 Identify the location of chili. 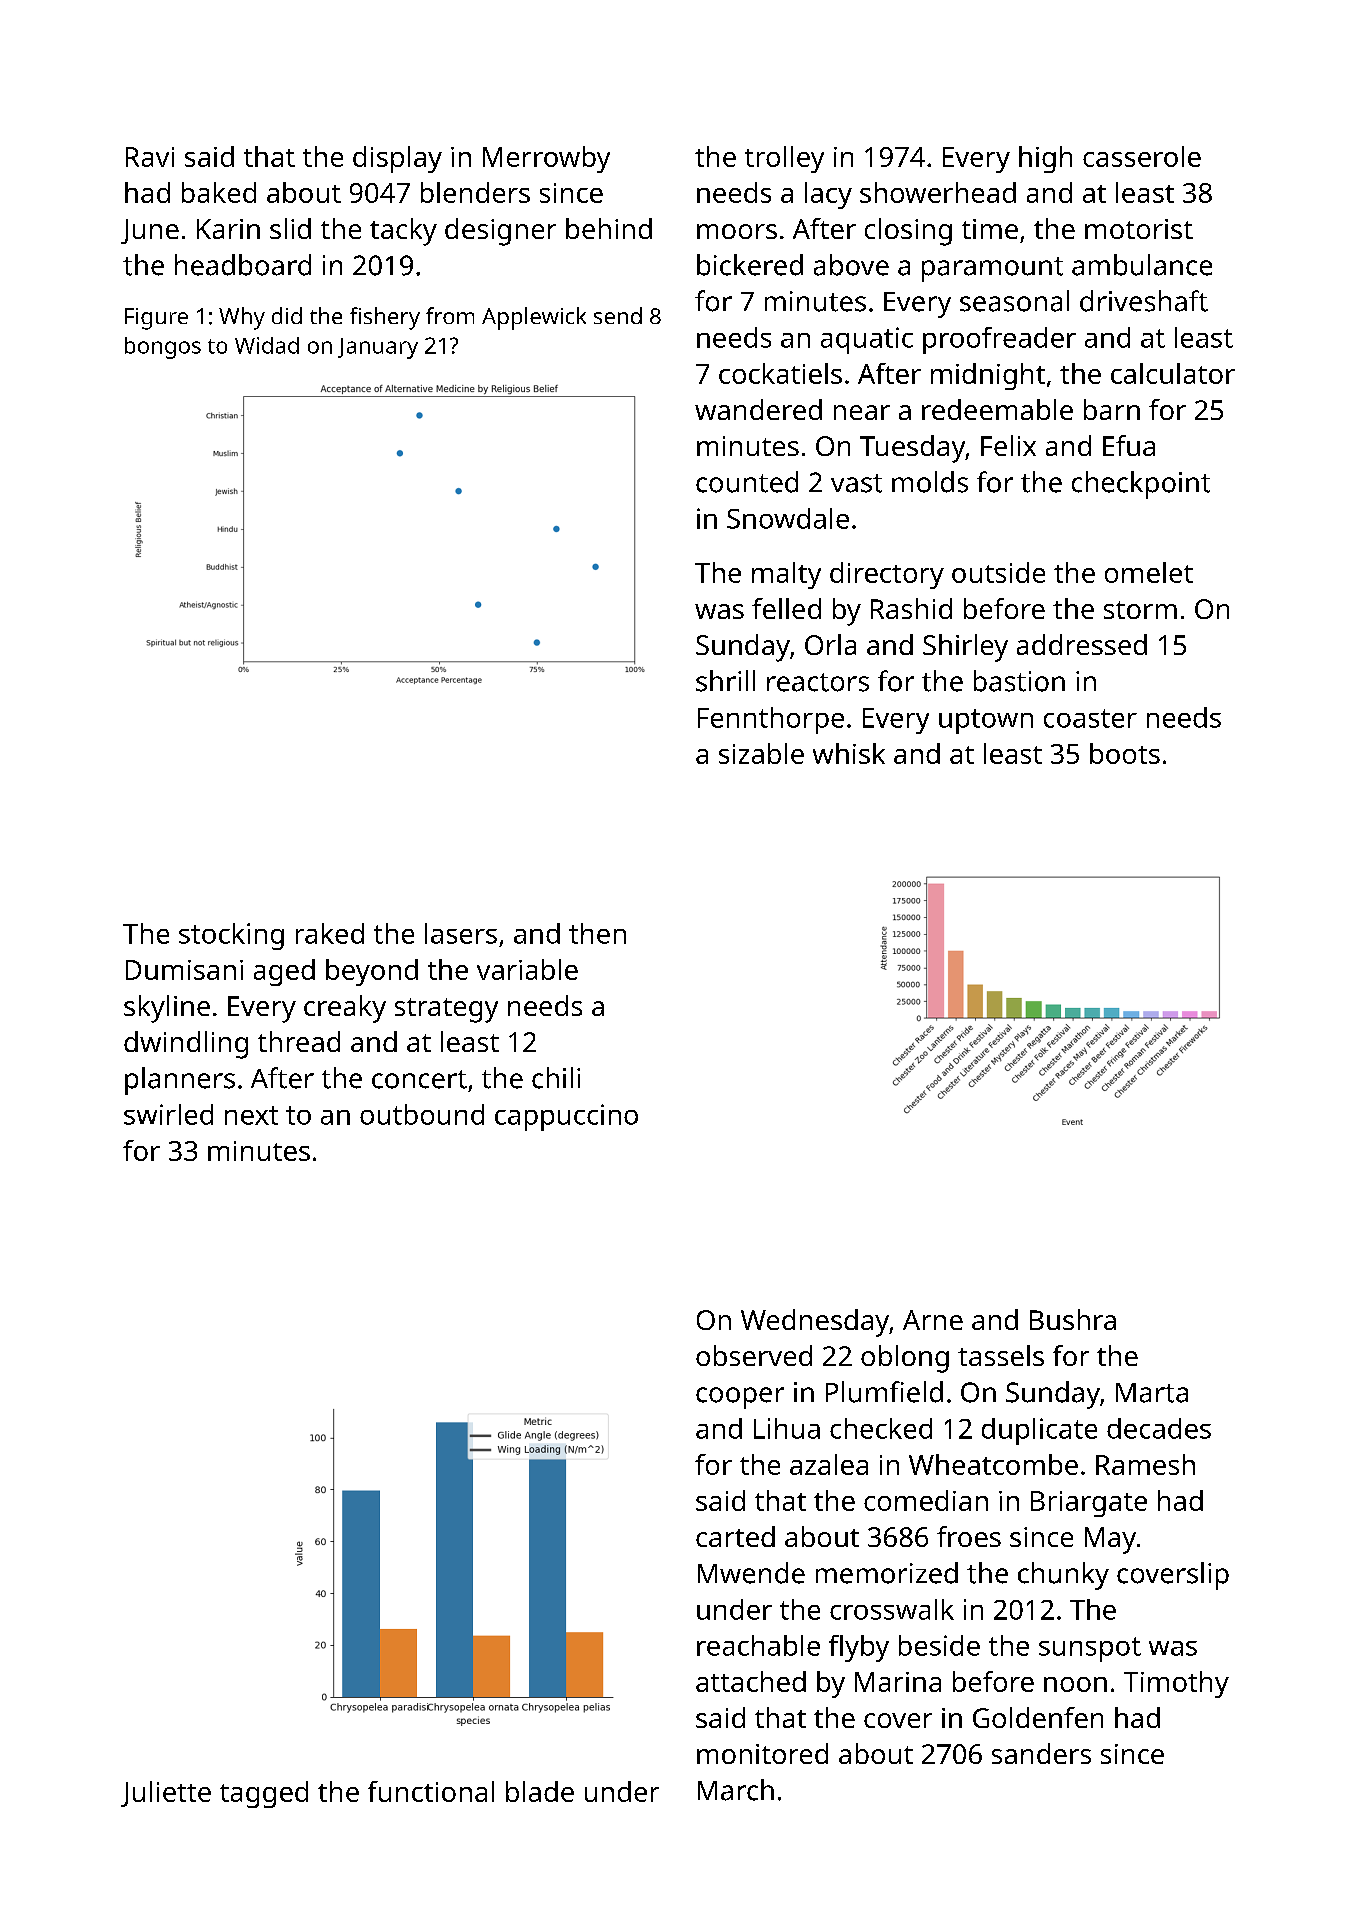
(556, 1078).
